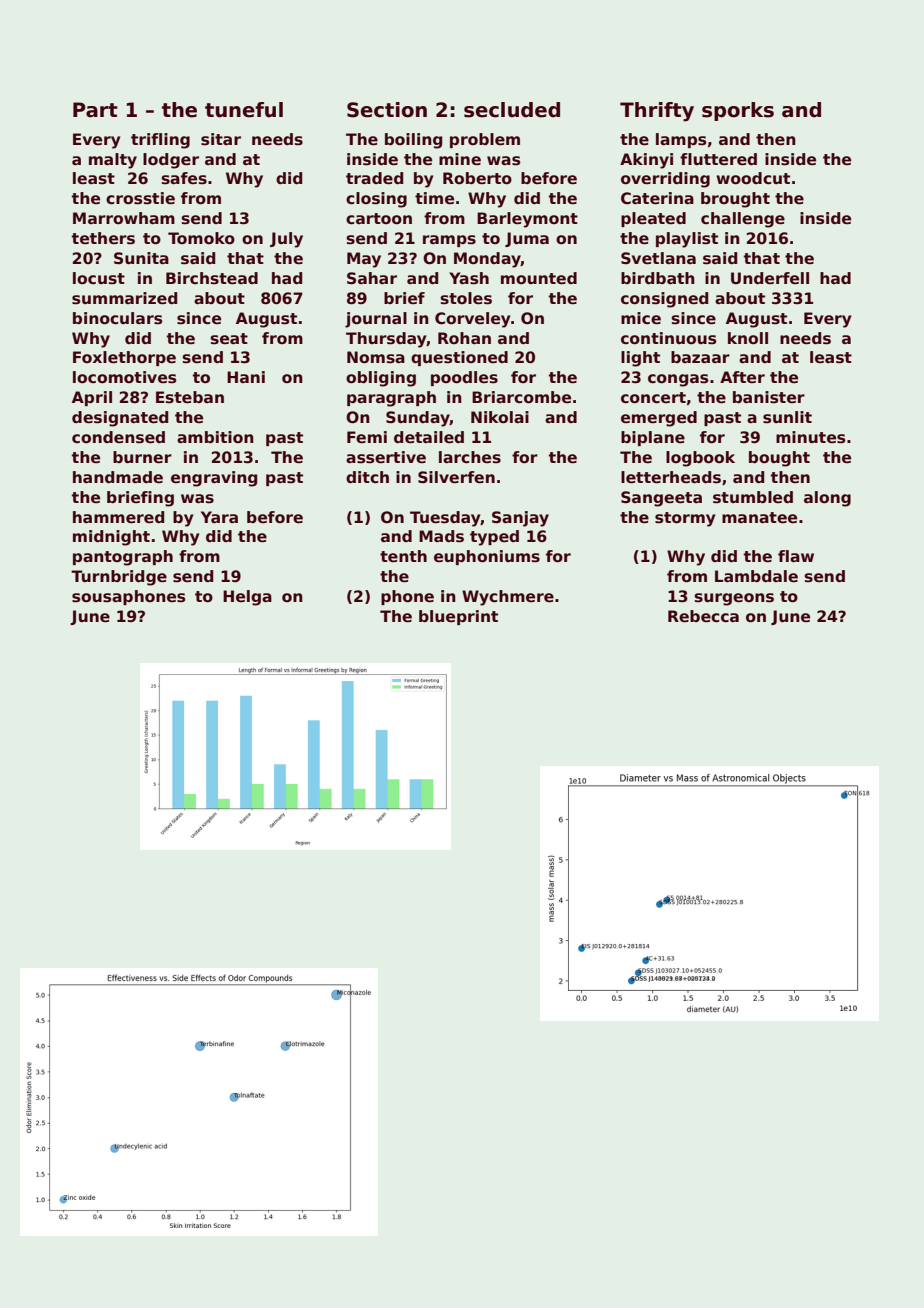  Describe the element at coordinates (458, 617) in the screenshot. I see `blueprint` at that location.
